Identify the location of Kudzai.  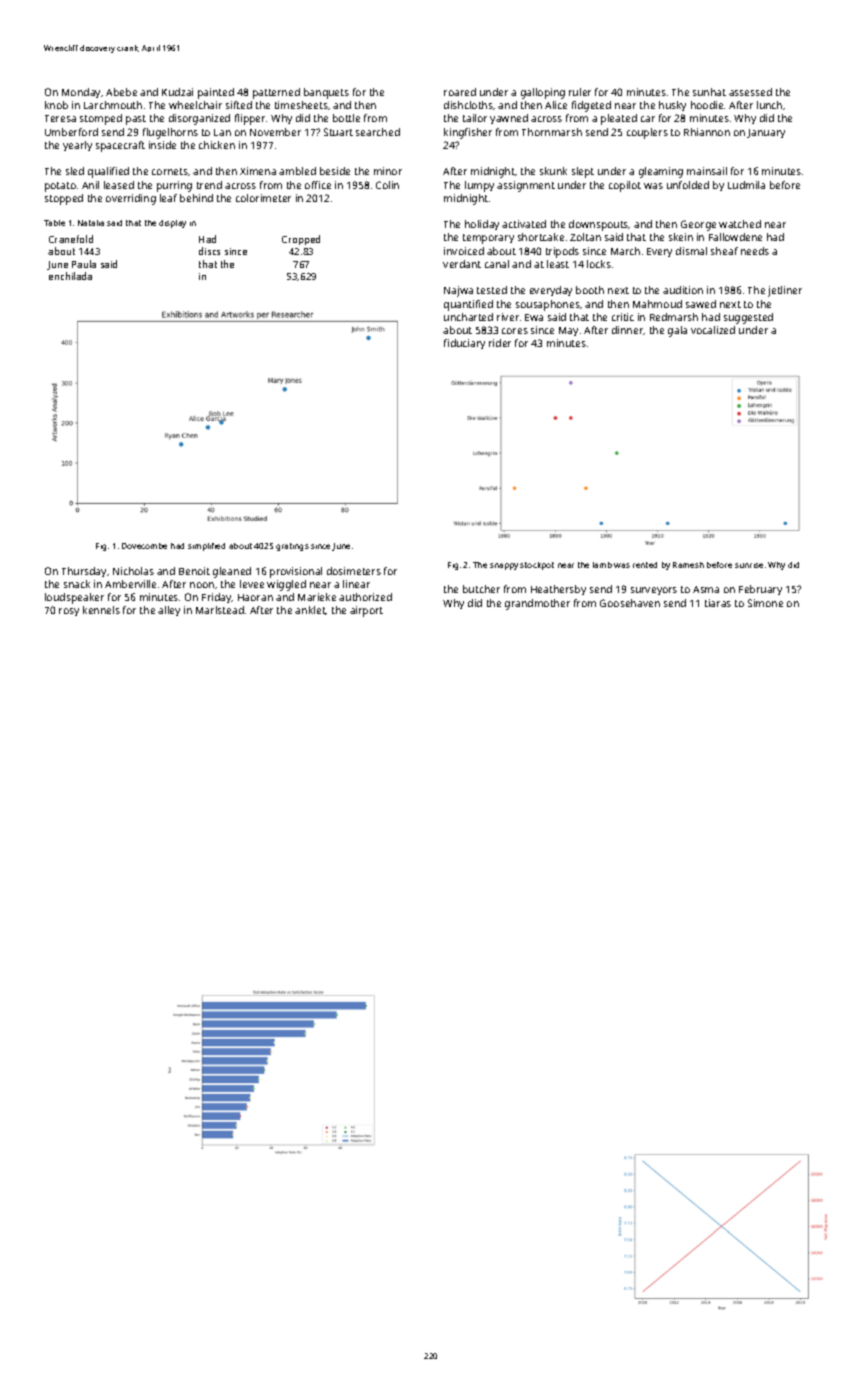
(177, 92).
